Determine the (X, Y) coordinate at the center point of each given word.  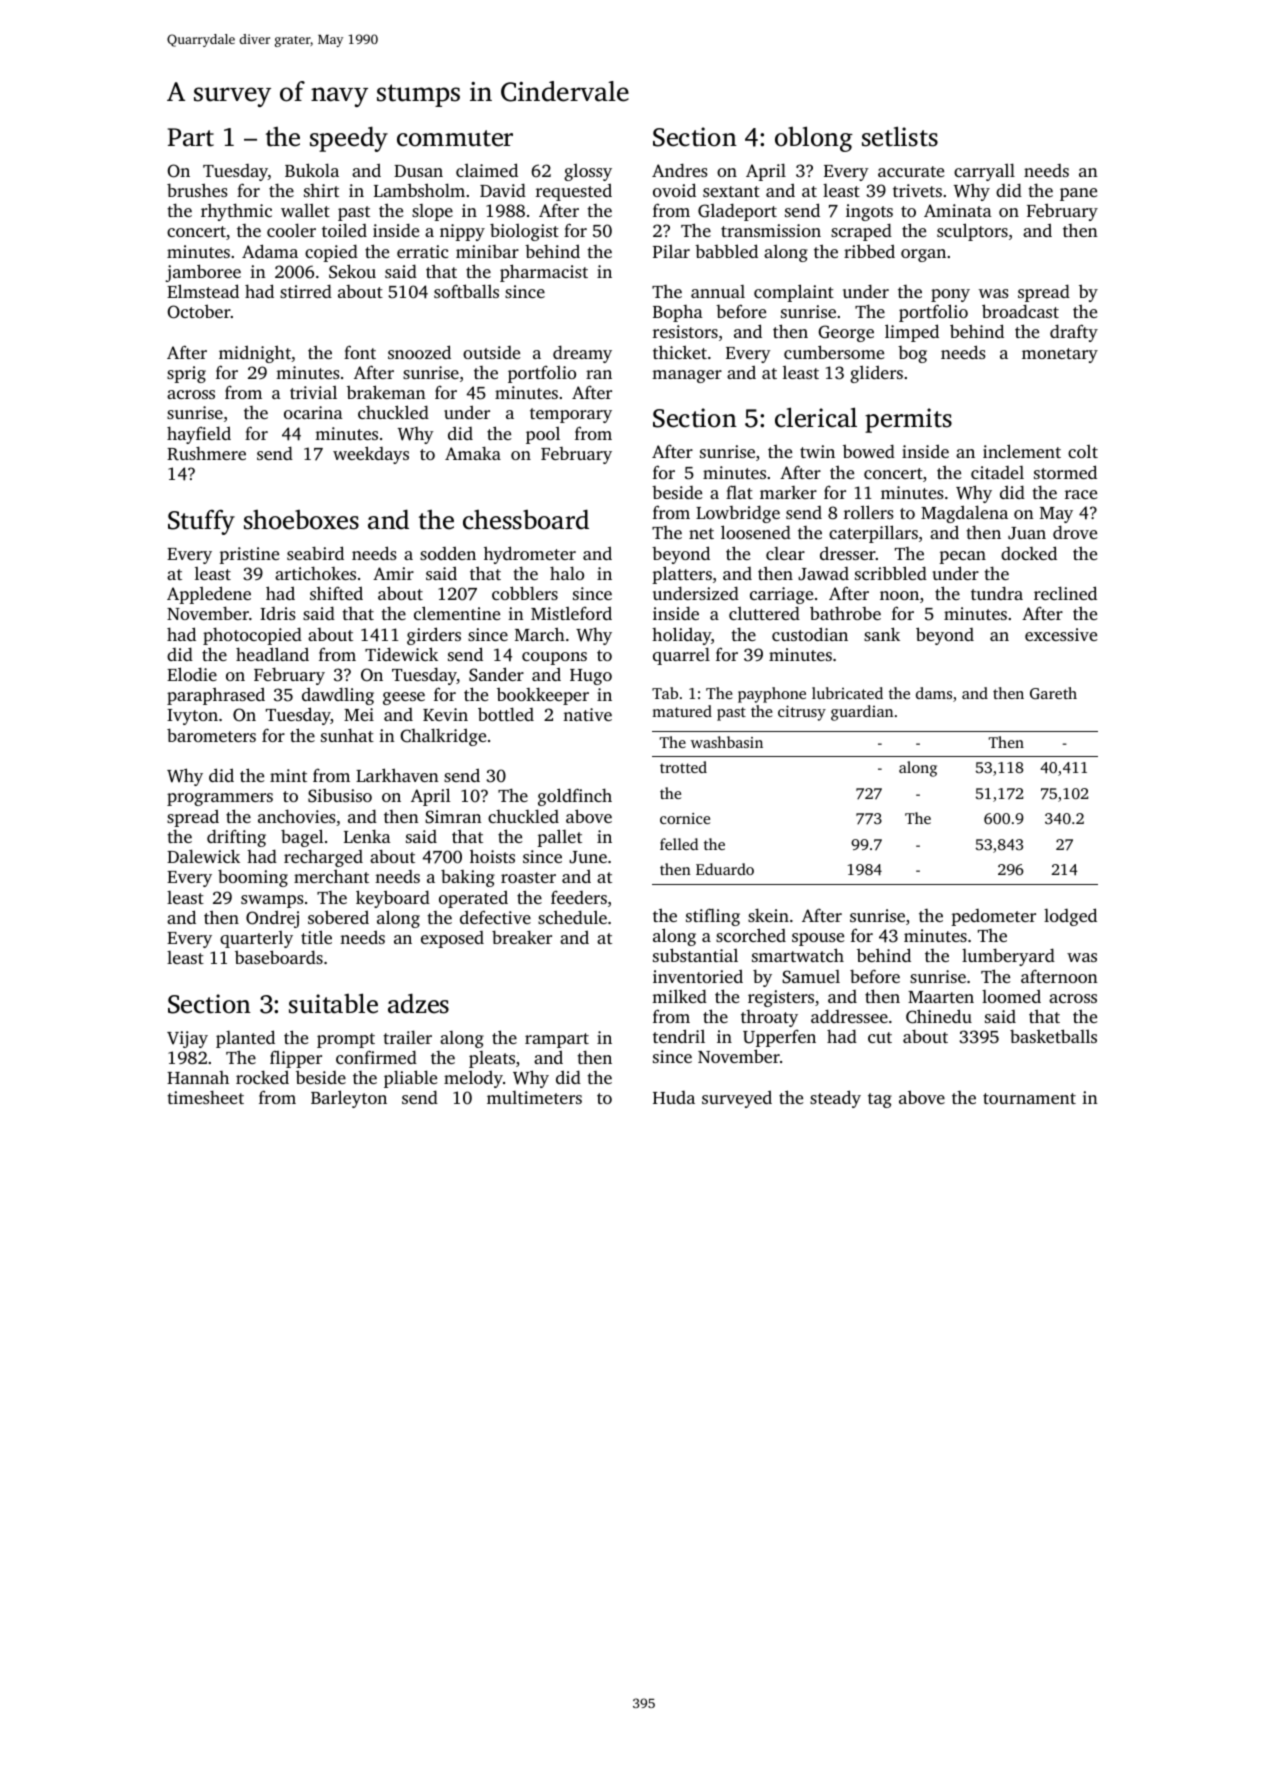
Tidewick (401, 654)
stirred (306, 291)
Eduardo (725, 869)
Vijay (187, 1039)
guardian (862, 713)
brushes (197, 190)
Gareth (1053, 693)
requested (574, 192)
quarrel (681, 656)
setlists (900, 136)
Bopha (678, 313)
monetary (1060, 355)
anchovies (297, 816)
